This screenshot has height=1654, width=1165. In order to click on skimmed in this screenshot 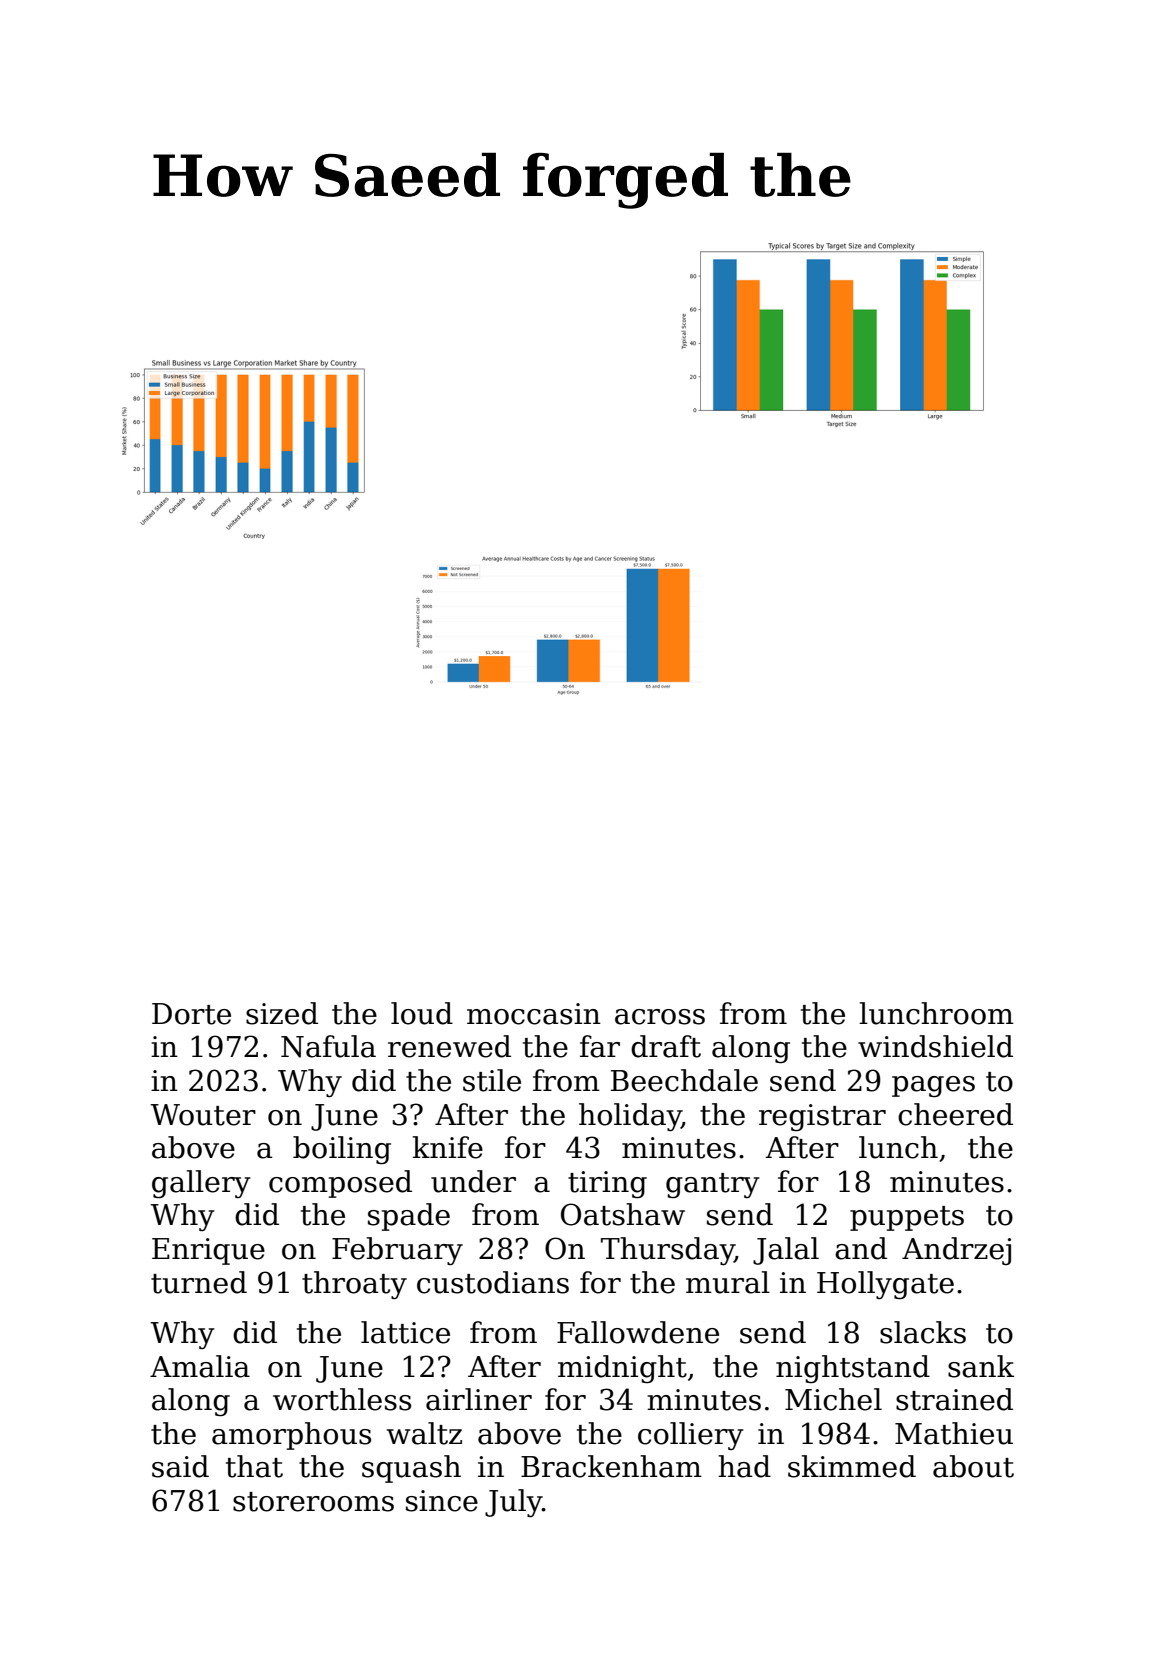, I will do `click(852, 1466)`.
